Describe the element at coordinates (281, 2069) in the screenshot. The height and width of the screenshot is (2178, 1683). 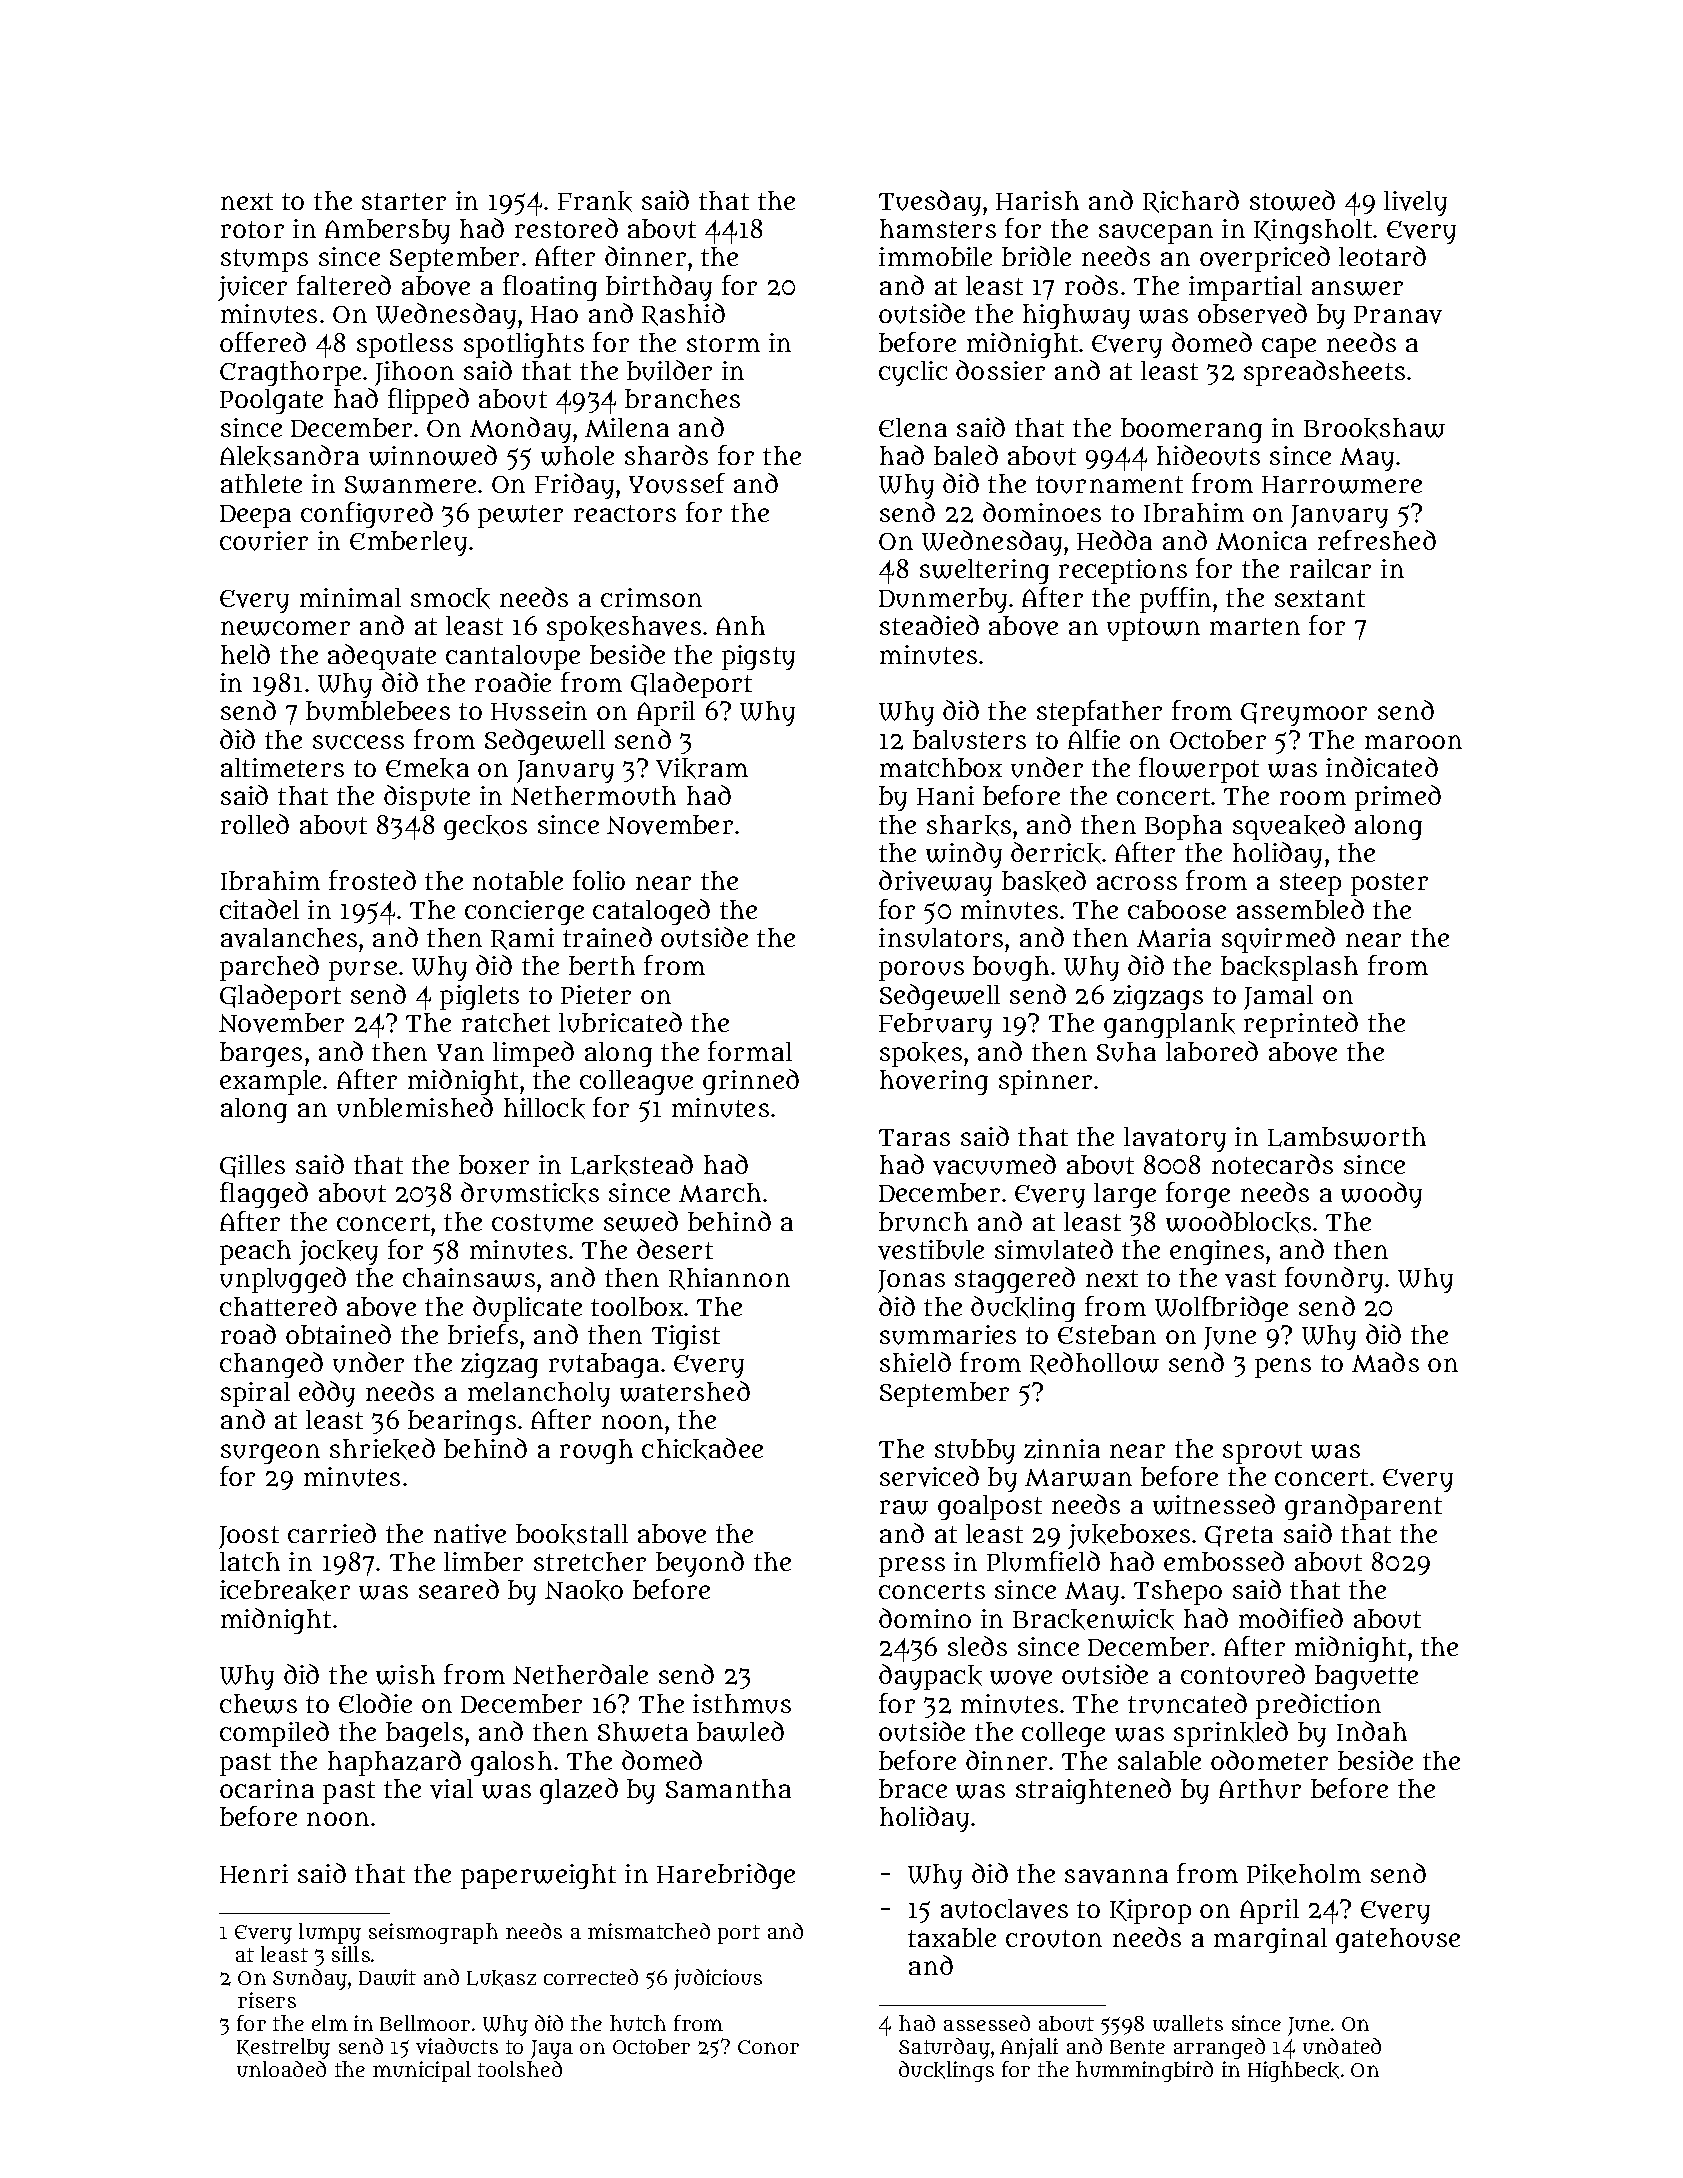
I see `unloaded` at that location.
